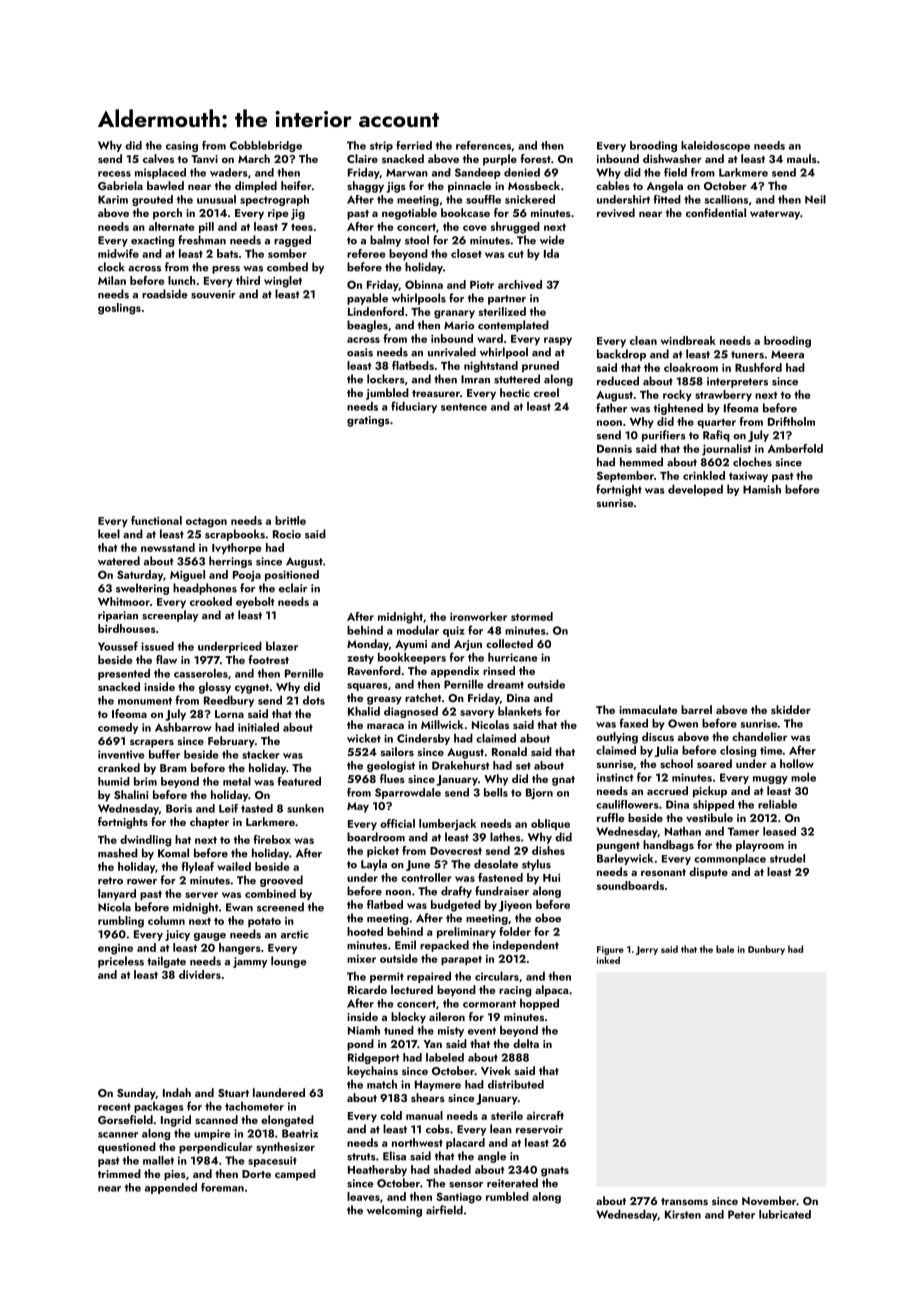 The width and height of the document is (924, 1308). I want to click on fitted, so click(667, 199).
